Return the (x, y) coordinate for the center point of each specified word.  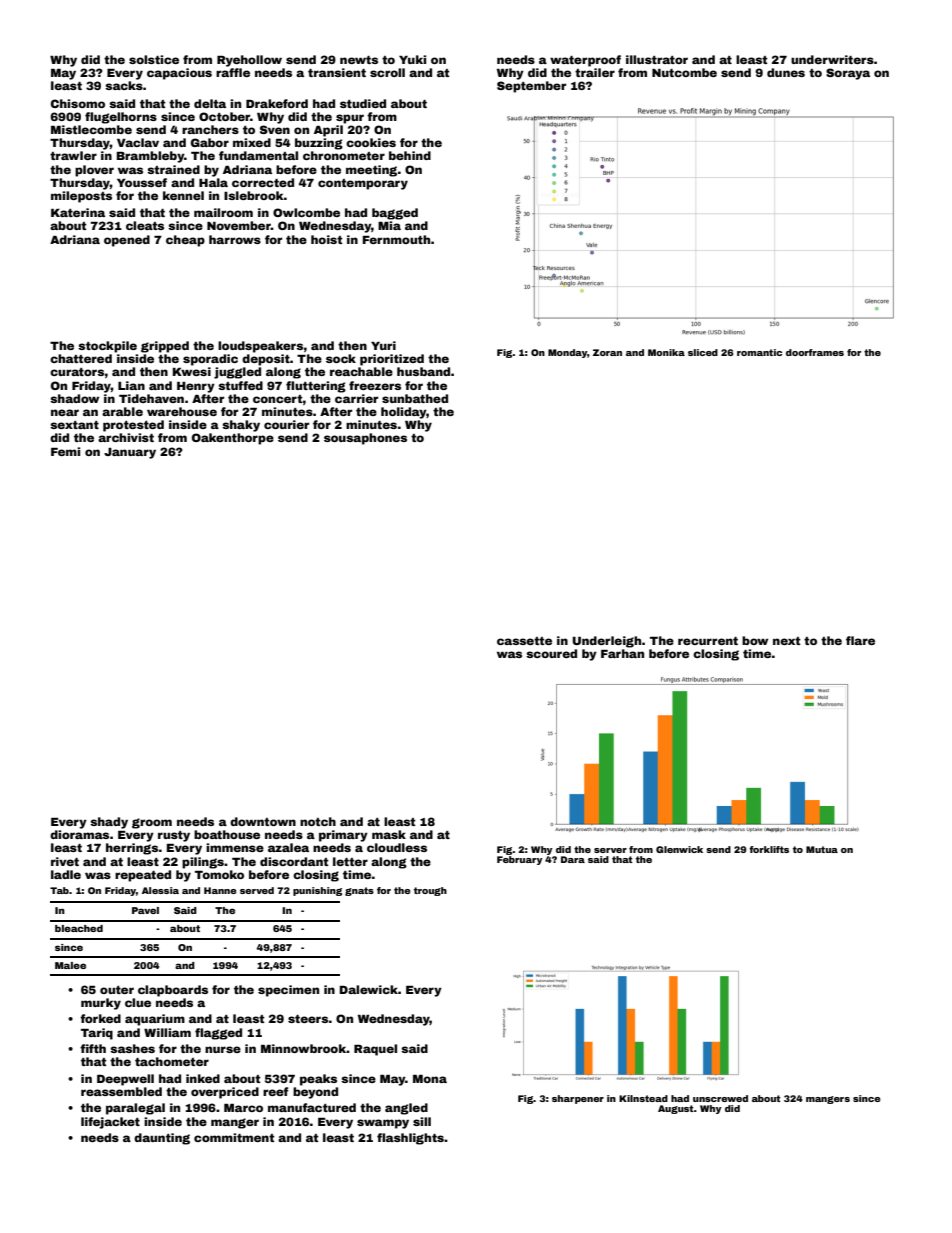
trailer (595, 72)
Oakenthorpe (233, 439)
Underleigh (607, 642)
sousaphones (365, 439)
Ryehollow (249, 61)
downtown (263, 821)
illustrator (657, 59)
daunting (162, 1139)
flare (860, 640)
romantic (759, 352)
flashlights (410, 1139)
